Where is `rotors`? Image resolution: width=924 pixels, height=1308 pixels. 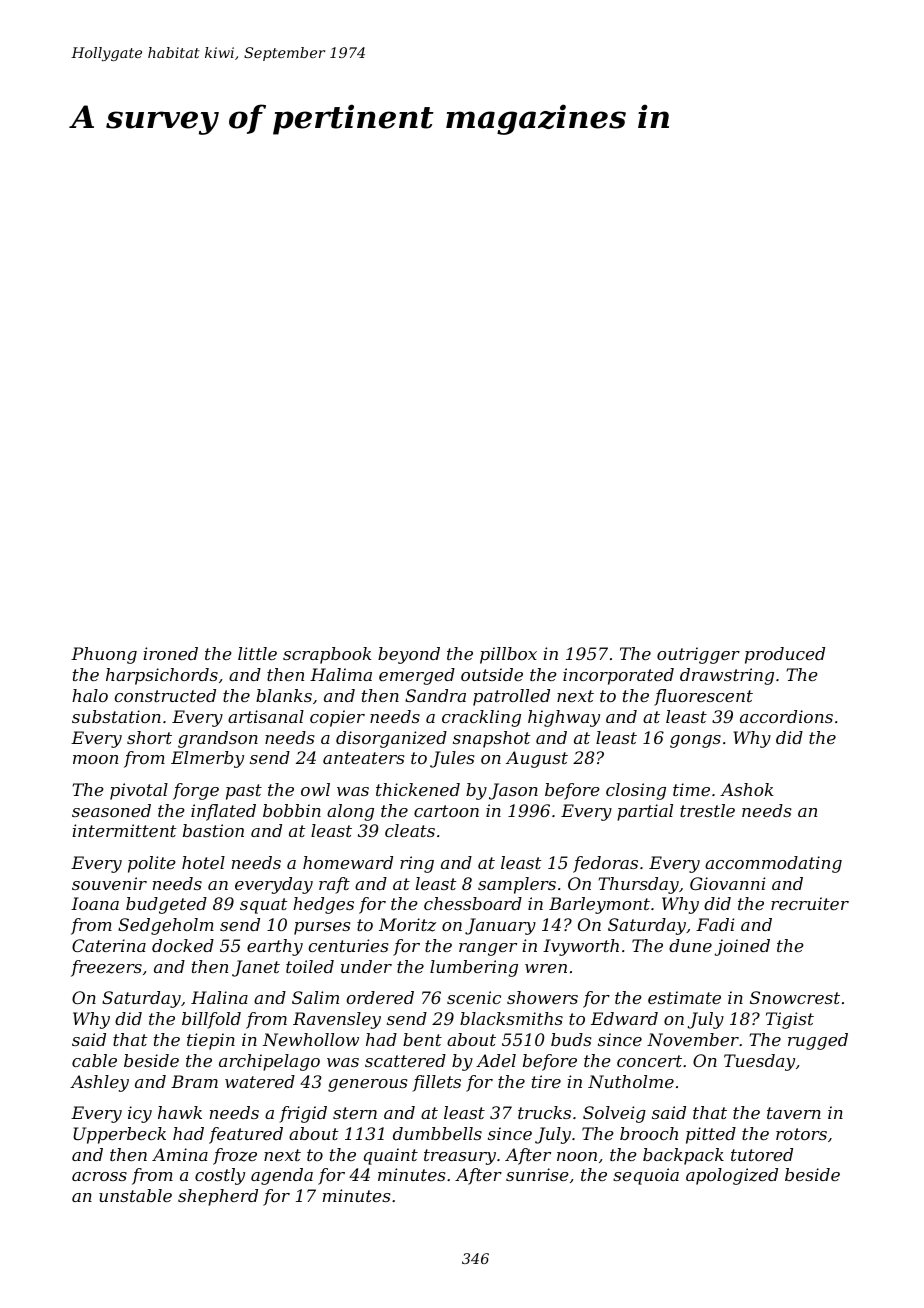 rotors is located at coordinates (801, 1134).
